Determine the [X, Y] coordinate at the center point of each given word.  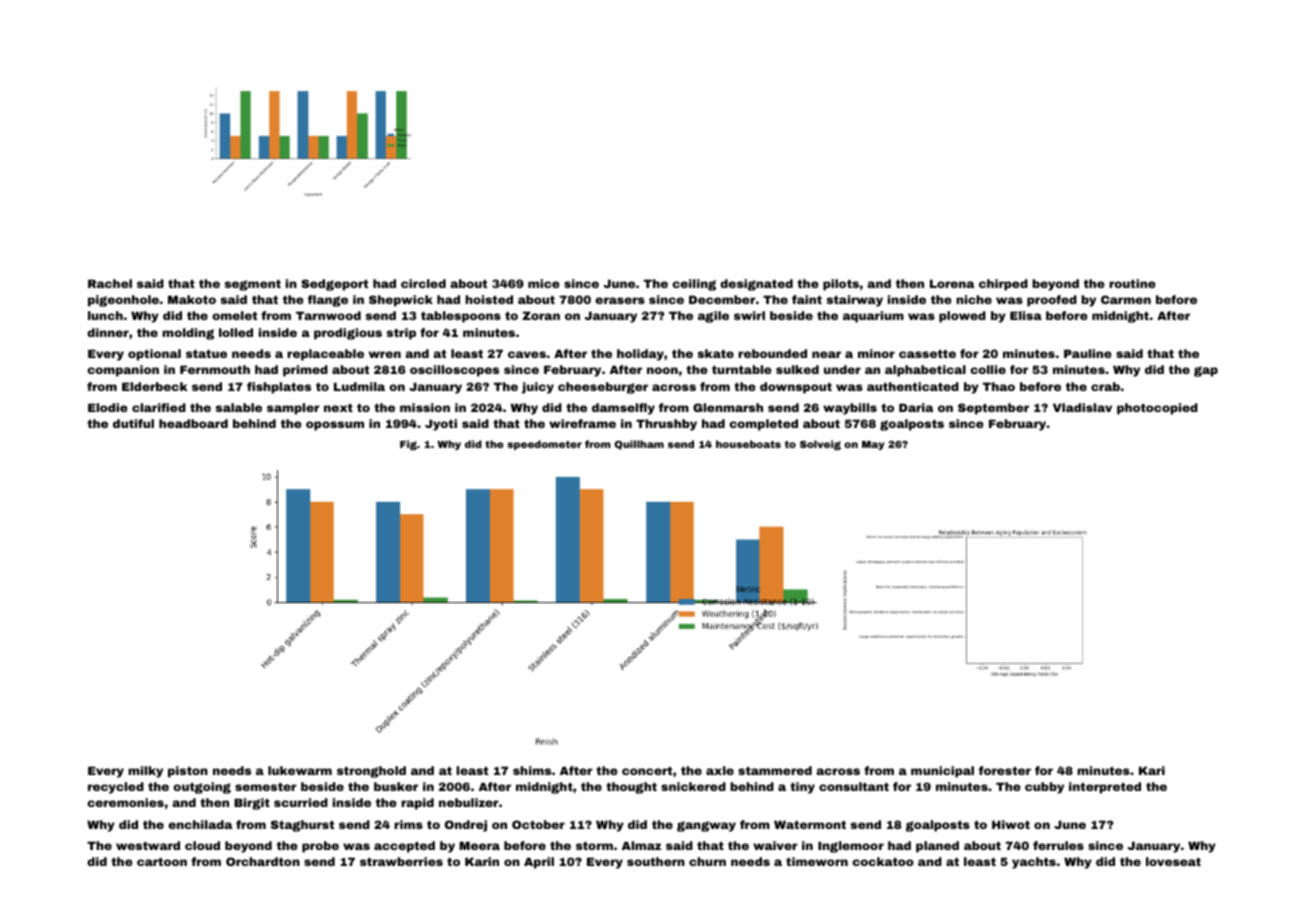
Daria [916, 407]
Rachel [110, 283]
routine [1132, 283]
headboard [193, 423]
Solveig [820, 445]
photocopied [1157, 409]
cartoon [162, 861]
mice [544, 283]
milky [145, 772]
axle [720, 770]
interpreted [1105, 788]
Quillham [639, 445]
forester [1005, 770]
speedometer [544, 445]
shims [532, 770]
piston [188, 772]
